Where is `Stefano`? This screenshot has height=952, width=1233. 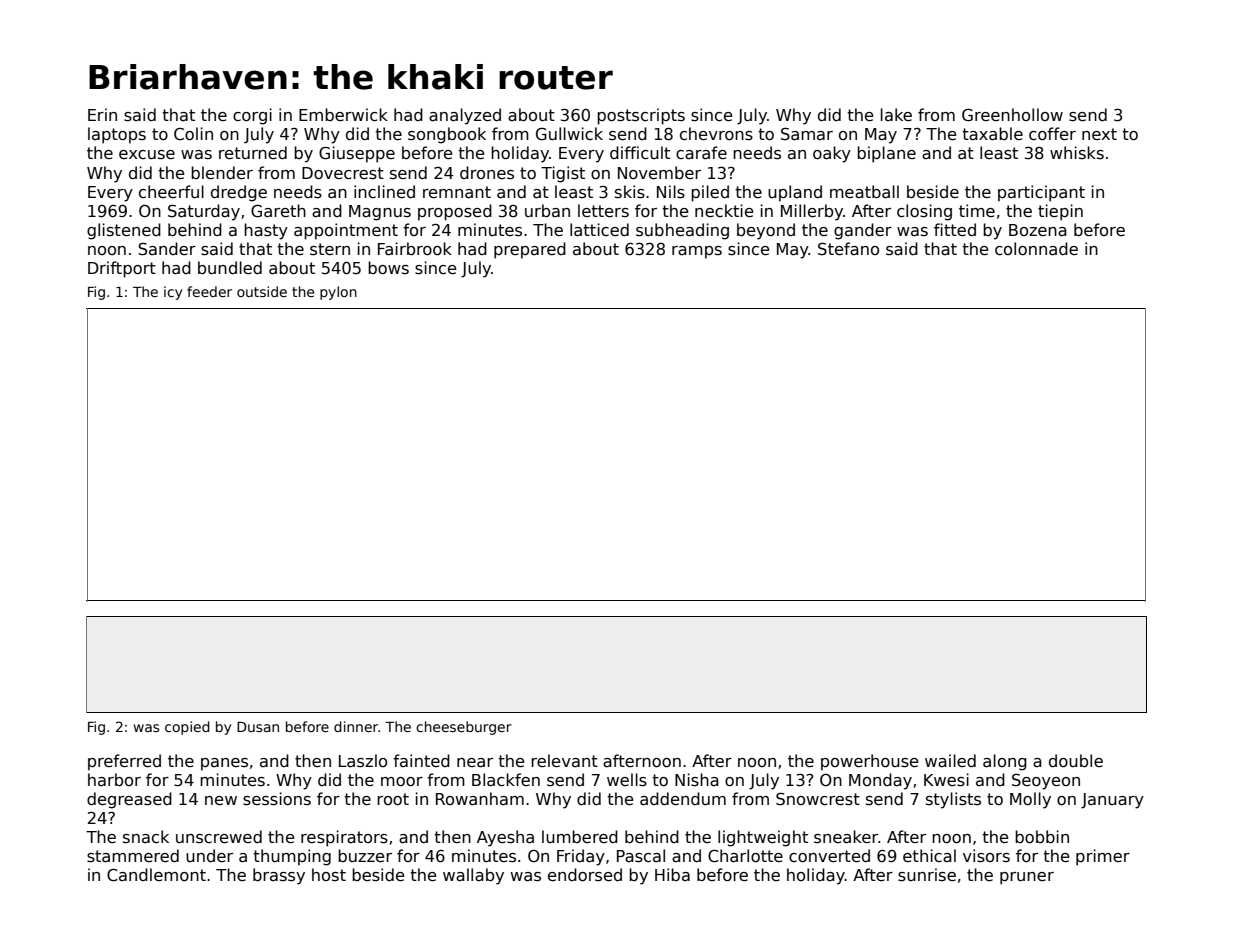
Stefano is located at coordinates (848, 249).
